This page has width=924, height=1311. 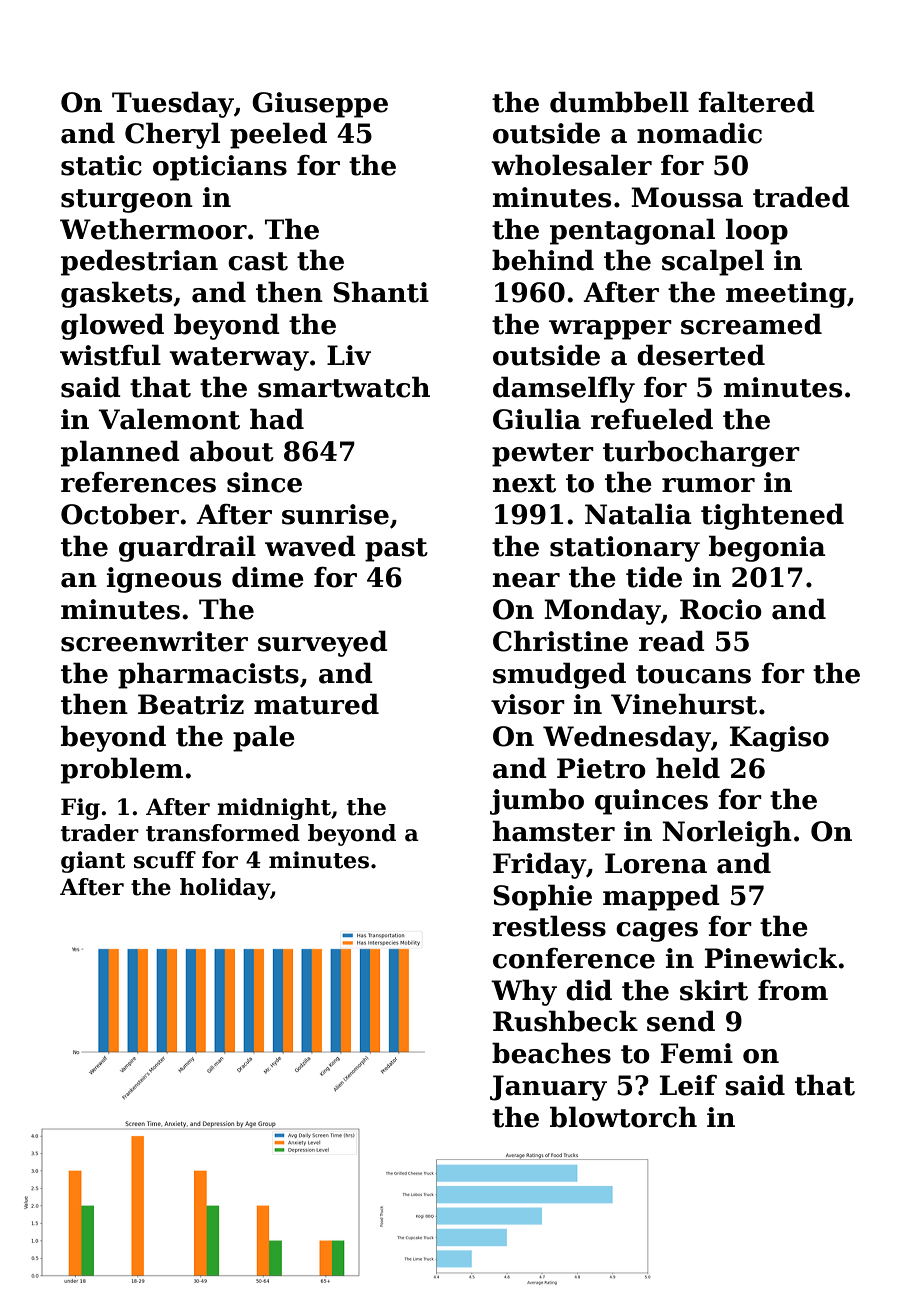 I want to click on Kagiso, so click(x=779, y=739).
